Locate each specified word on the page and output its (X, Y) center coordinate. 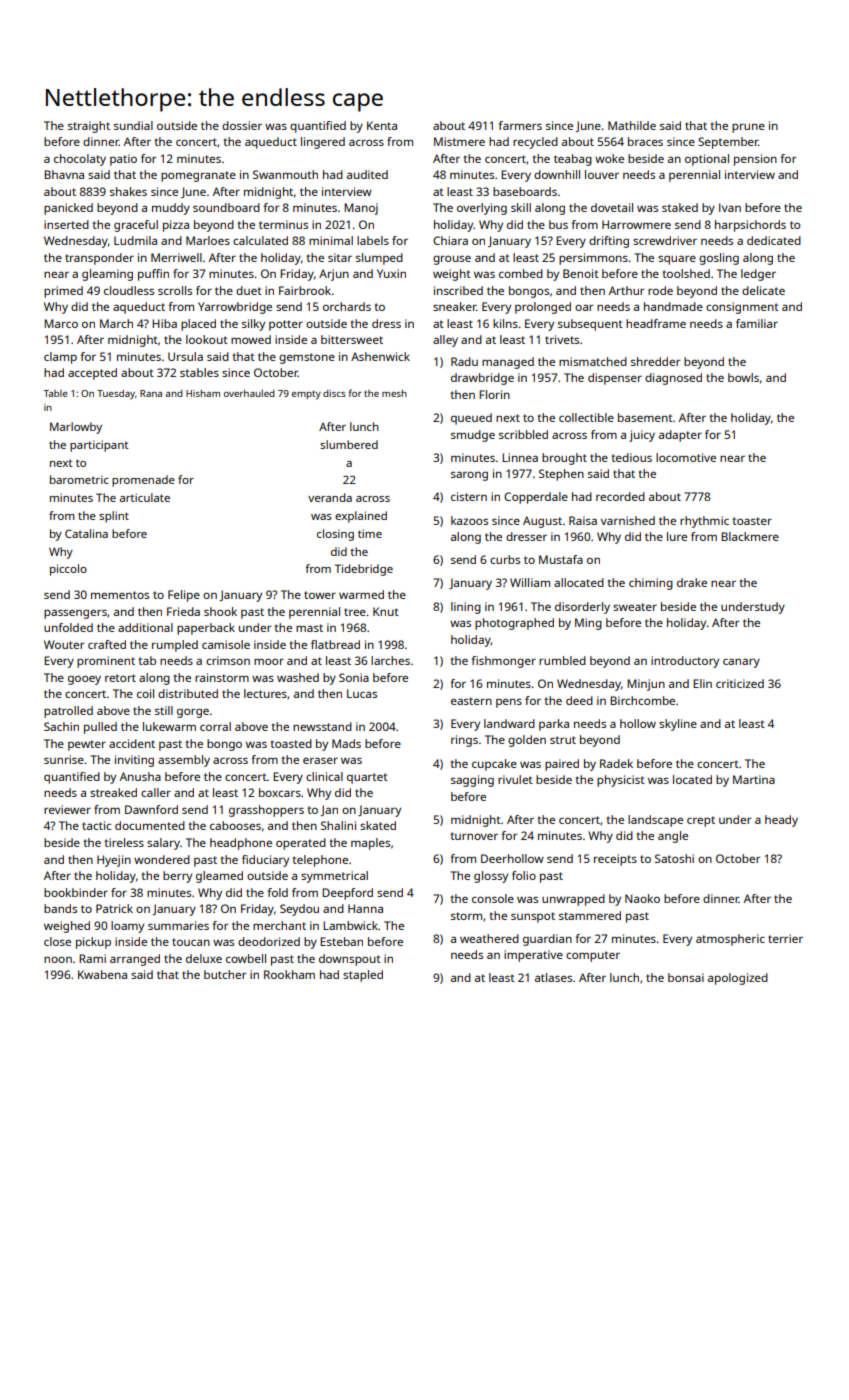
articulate (145, 497)
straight (89, 127)
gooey (84, 680)
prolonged (543, 308)
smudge (473, 436)
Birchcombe (642, 700)
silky (253, 325)
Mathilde (632, 125)
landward (509, 723)
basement (645, 417)
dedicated (774, 240)
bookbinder (76, 892)
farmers (520, 125)
